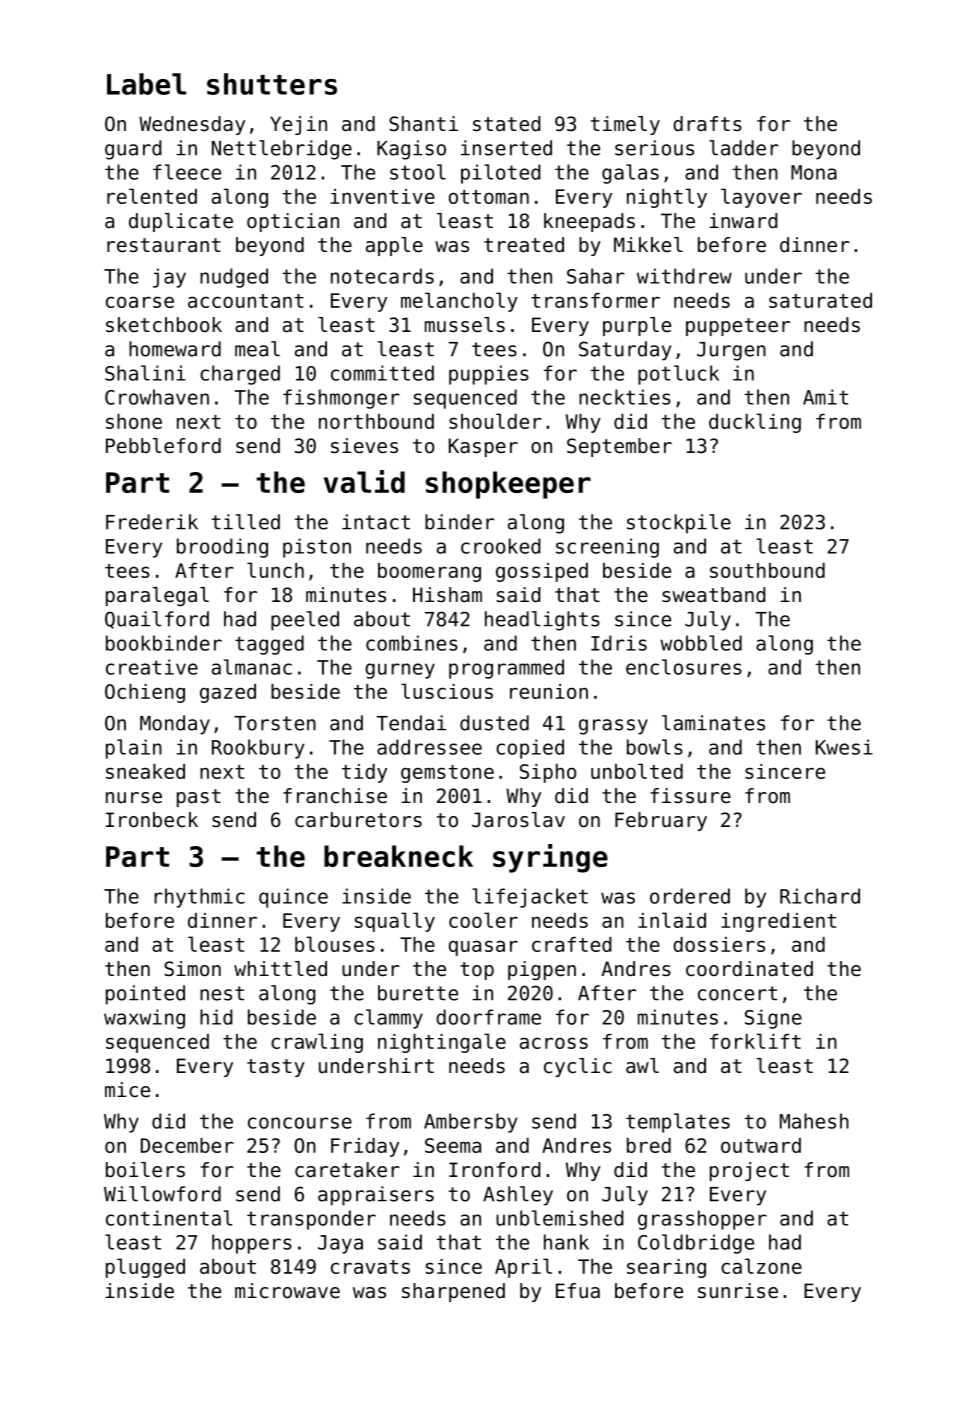  What do you see at coordinates (192, 969) in the screenshot?
I see `Simon` at bounding box center [192, 969].
